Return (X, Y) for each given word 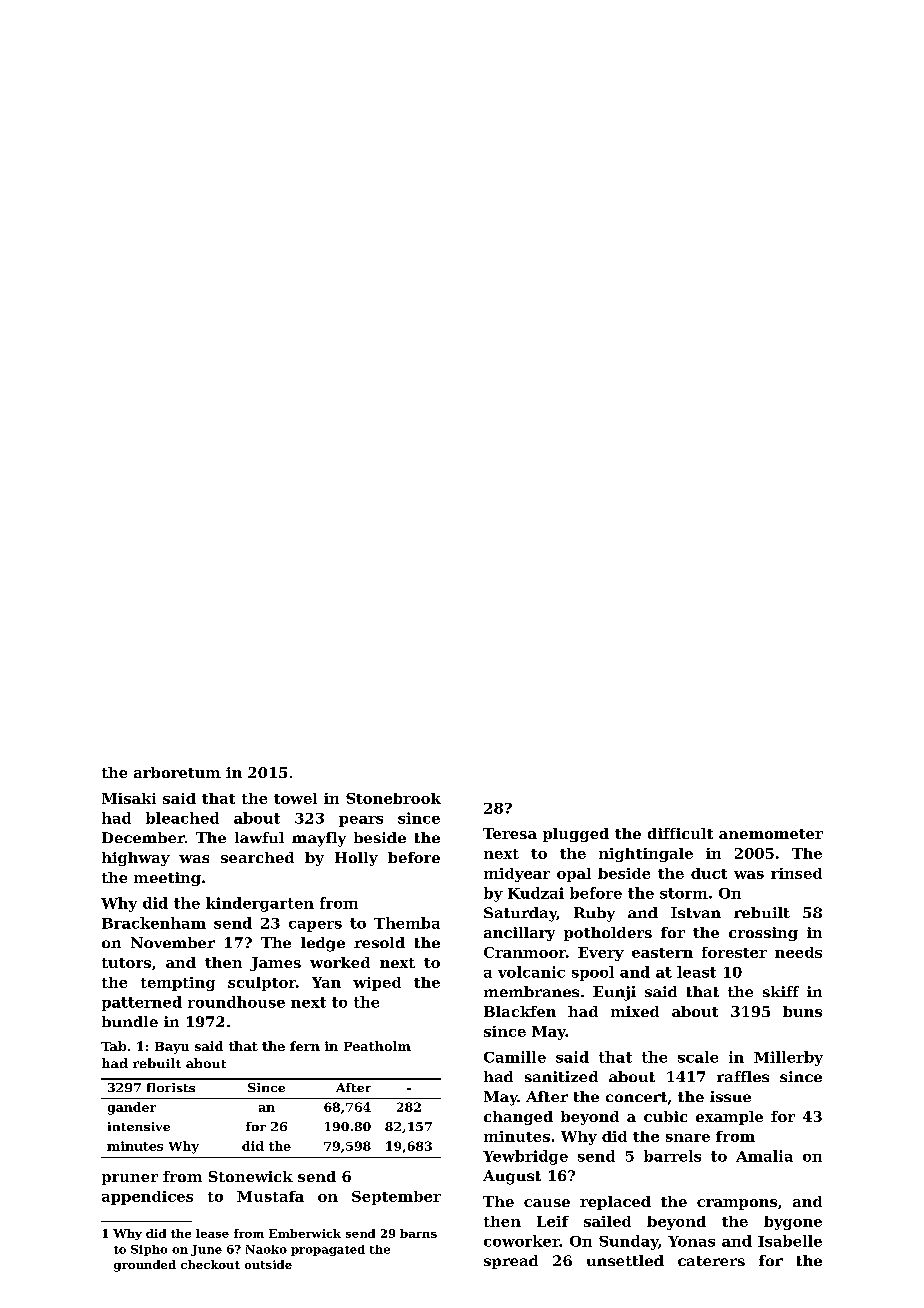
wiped (377, 984)
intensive (139, 1126)
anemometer (771, 834)
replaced (615, 1203)
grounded (145, 1266)
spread (511, 1262)
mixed (635, 1011)
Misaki (129, 798)
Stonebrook (393, 798)
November (173, 942)
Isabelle (790, 1241)
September (396, 1198)
